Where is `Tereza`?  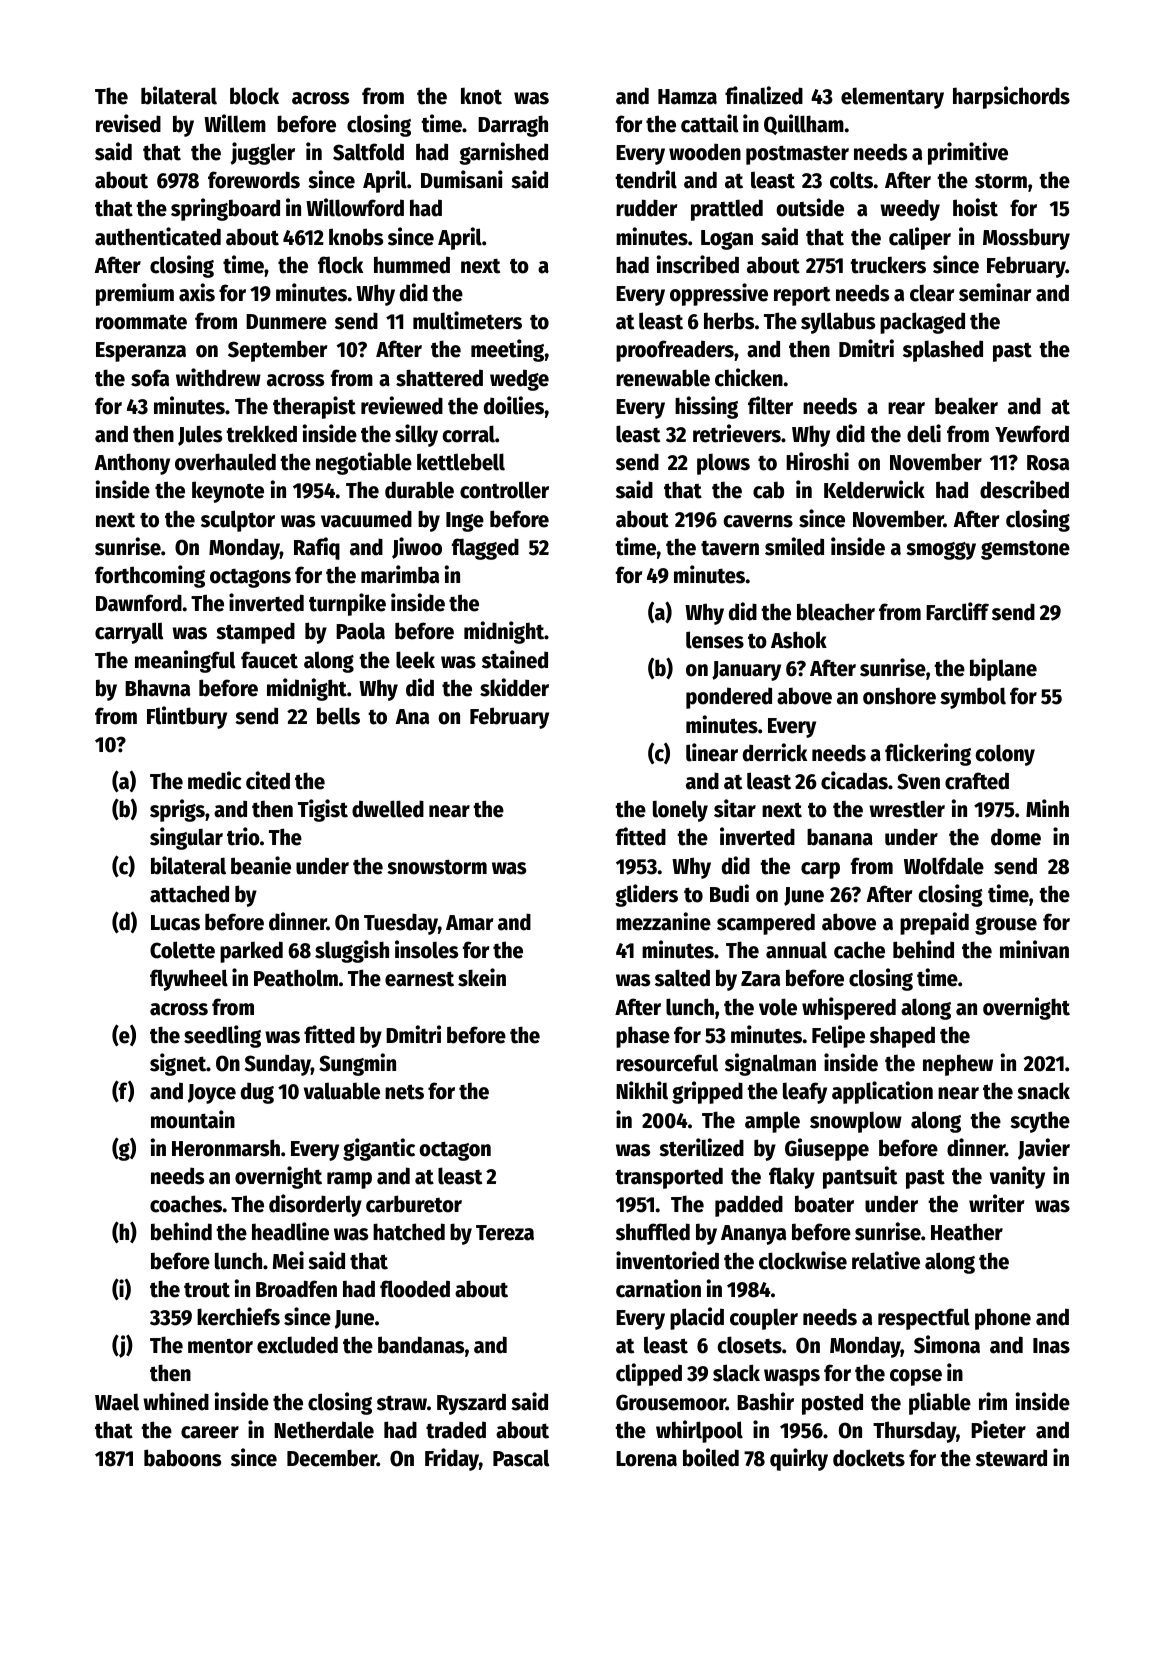 Tereza is located at coordinates (505, 1233).
